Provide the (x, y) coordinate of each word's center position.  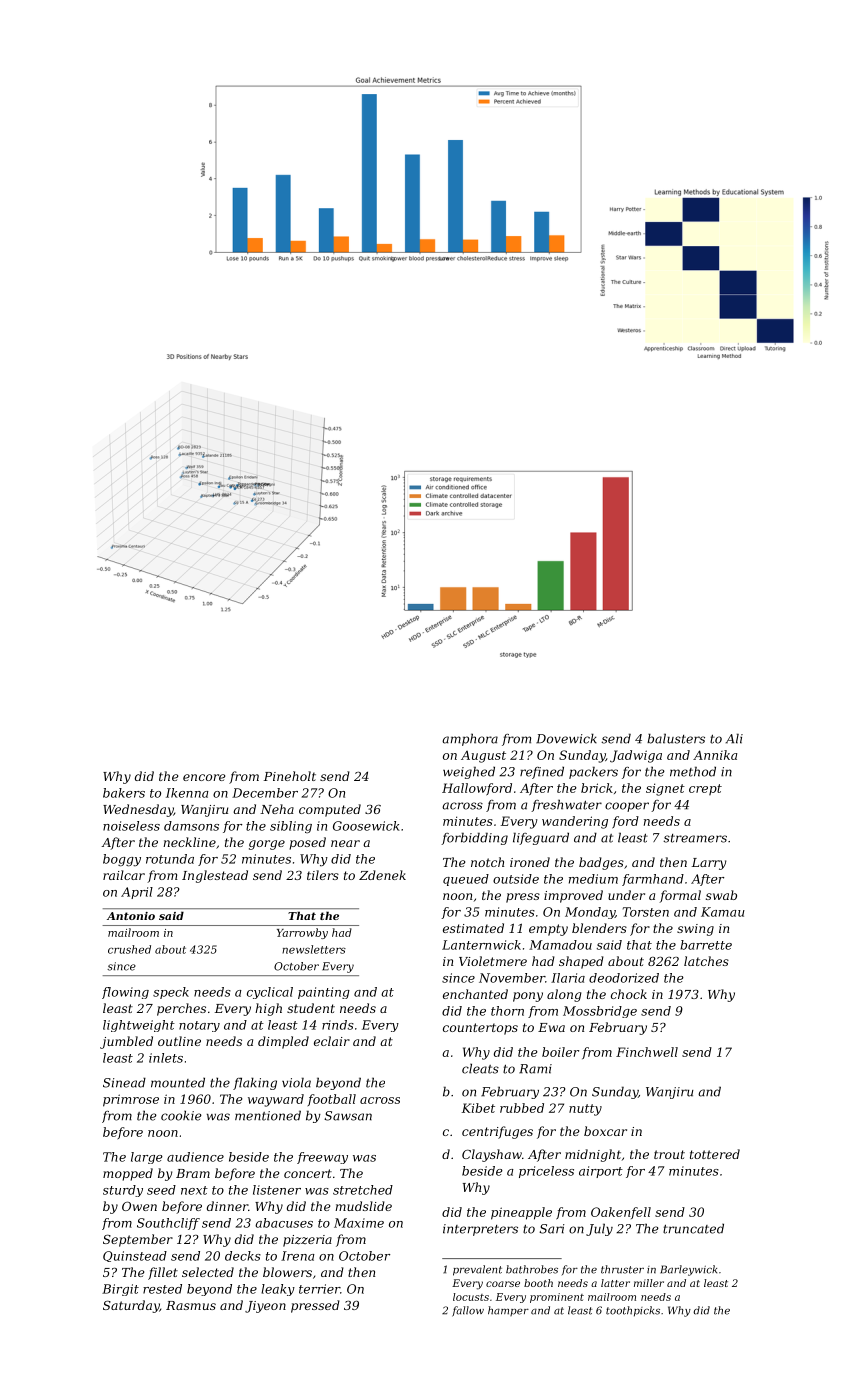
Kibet (478, 1108)
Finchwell (647, 1052)
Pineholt (290, 776)
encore (204, 777)
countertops (480, 1029)
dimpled (283, 1042)
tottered (715, 1154)
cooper (627, 807)
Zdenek (382, 875)
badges (601, 863)
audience (195, 1157)
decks (243, 1256)
